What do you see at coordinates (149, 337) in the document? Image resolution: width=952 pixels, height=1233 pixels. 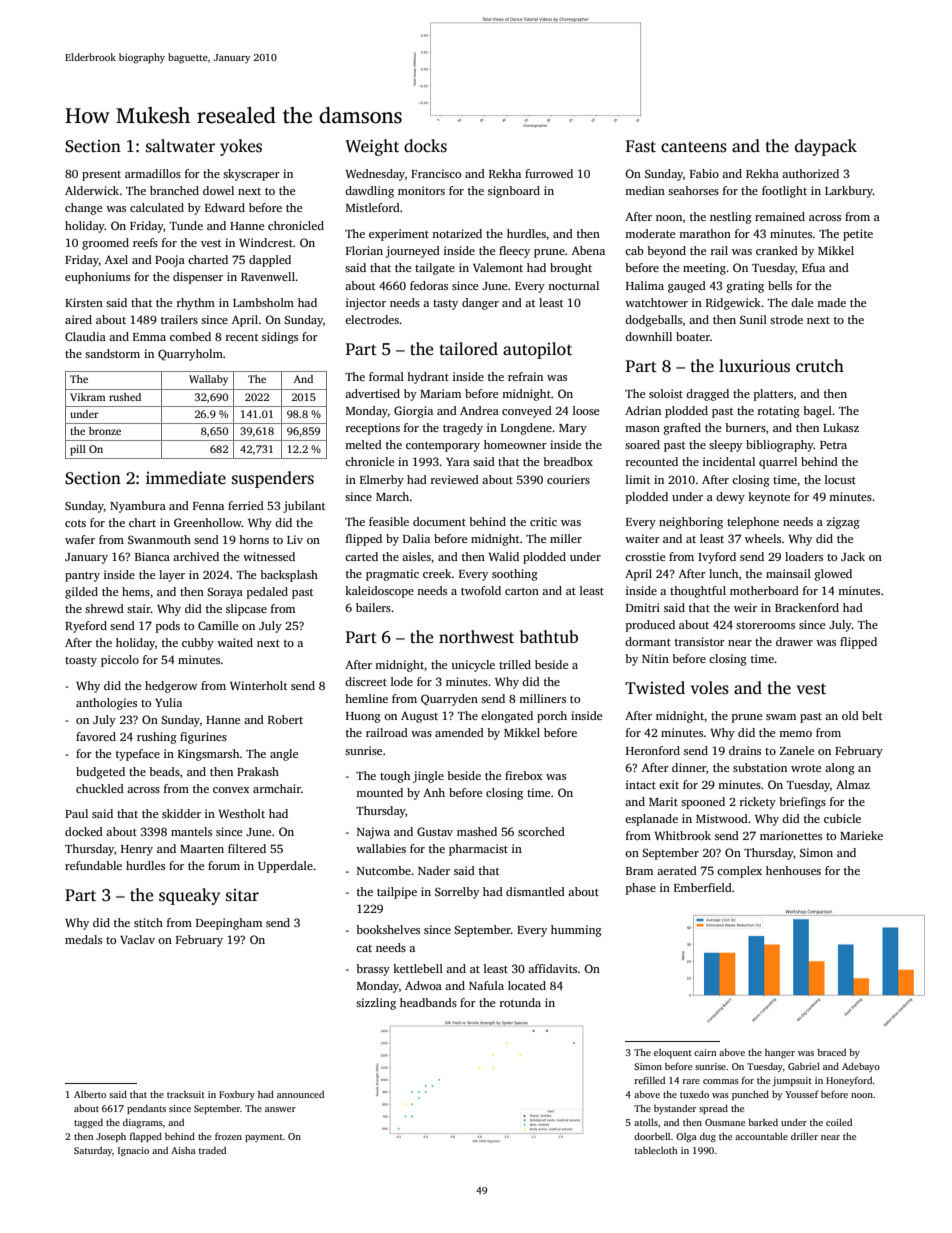 I see `Emma` at bounding box center [149, 337].
